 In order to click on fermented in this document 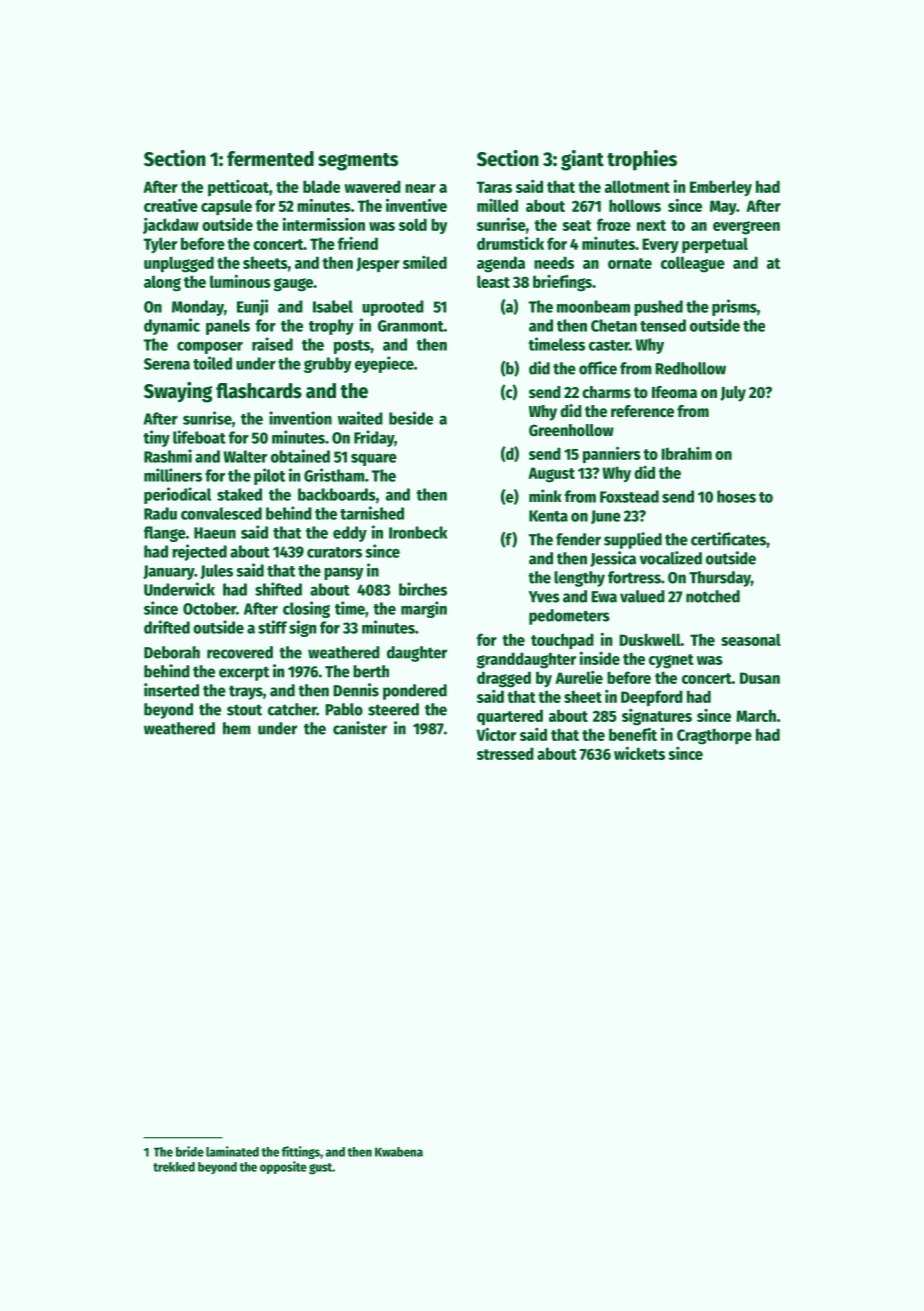, I will do `click(270, 159)`.
